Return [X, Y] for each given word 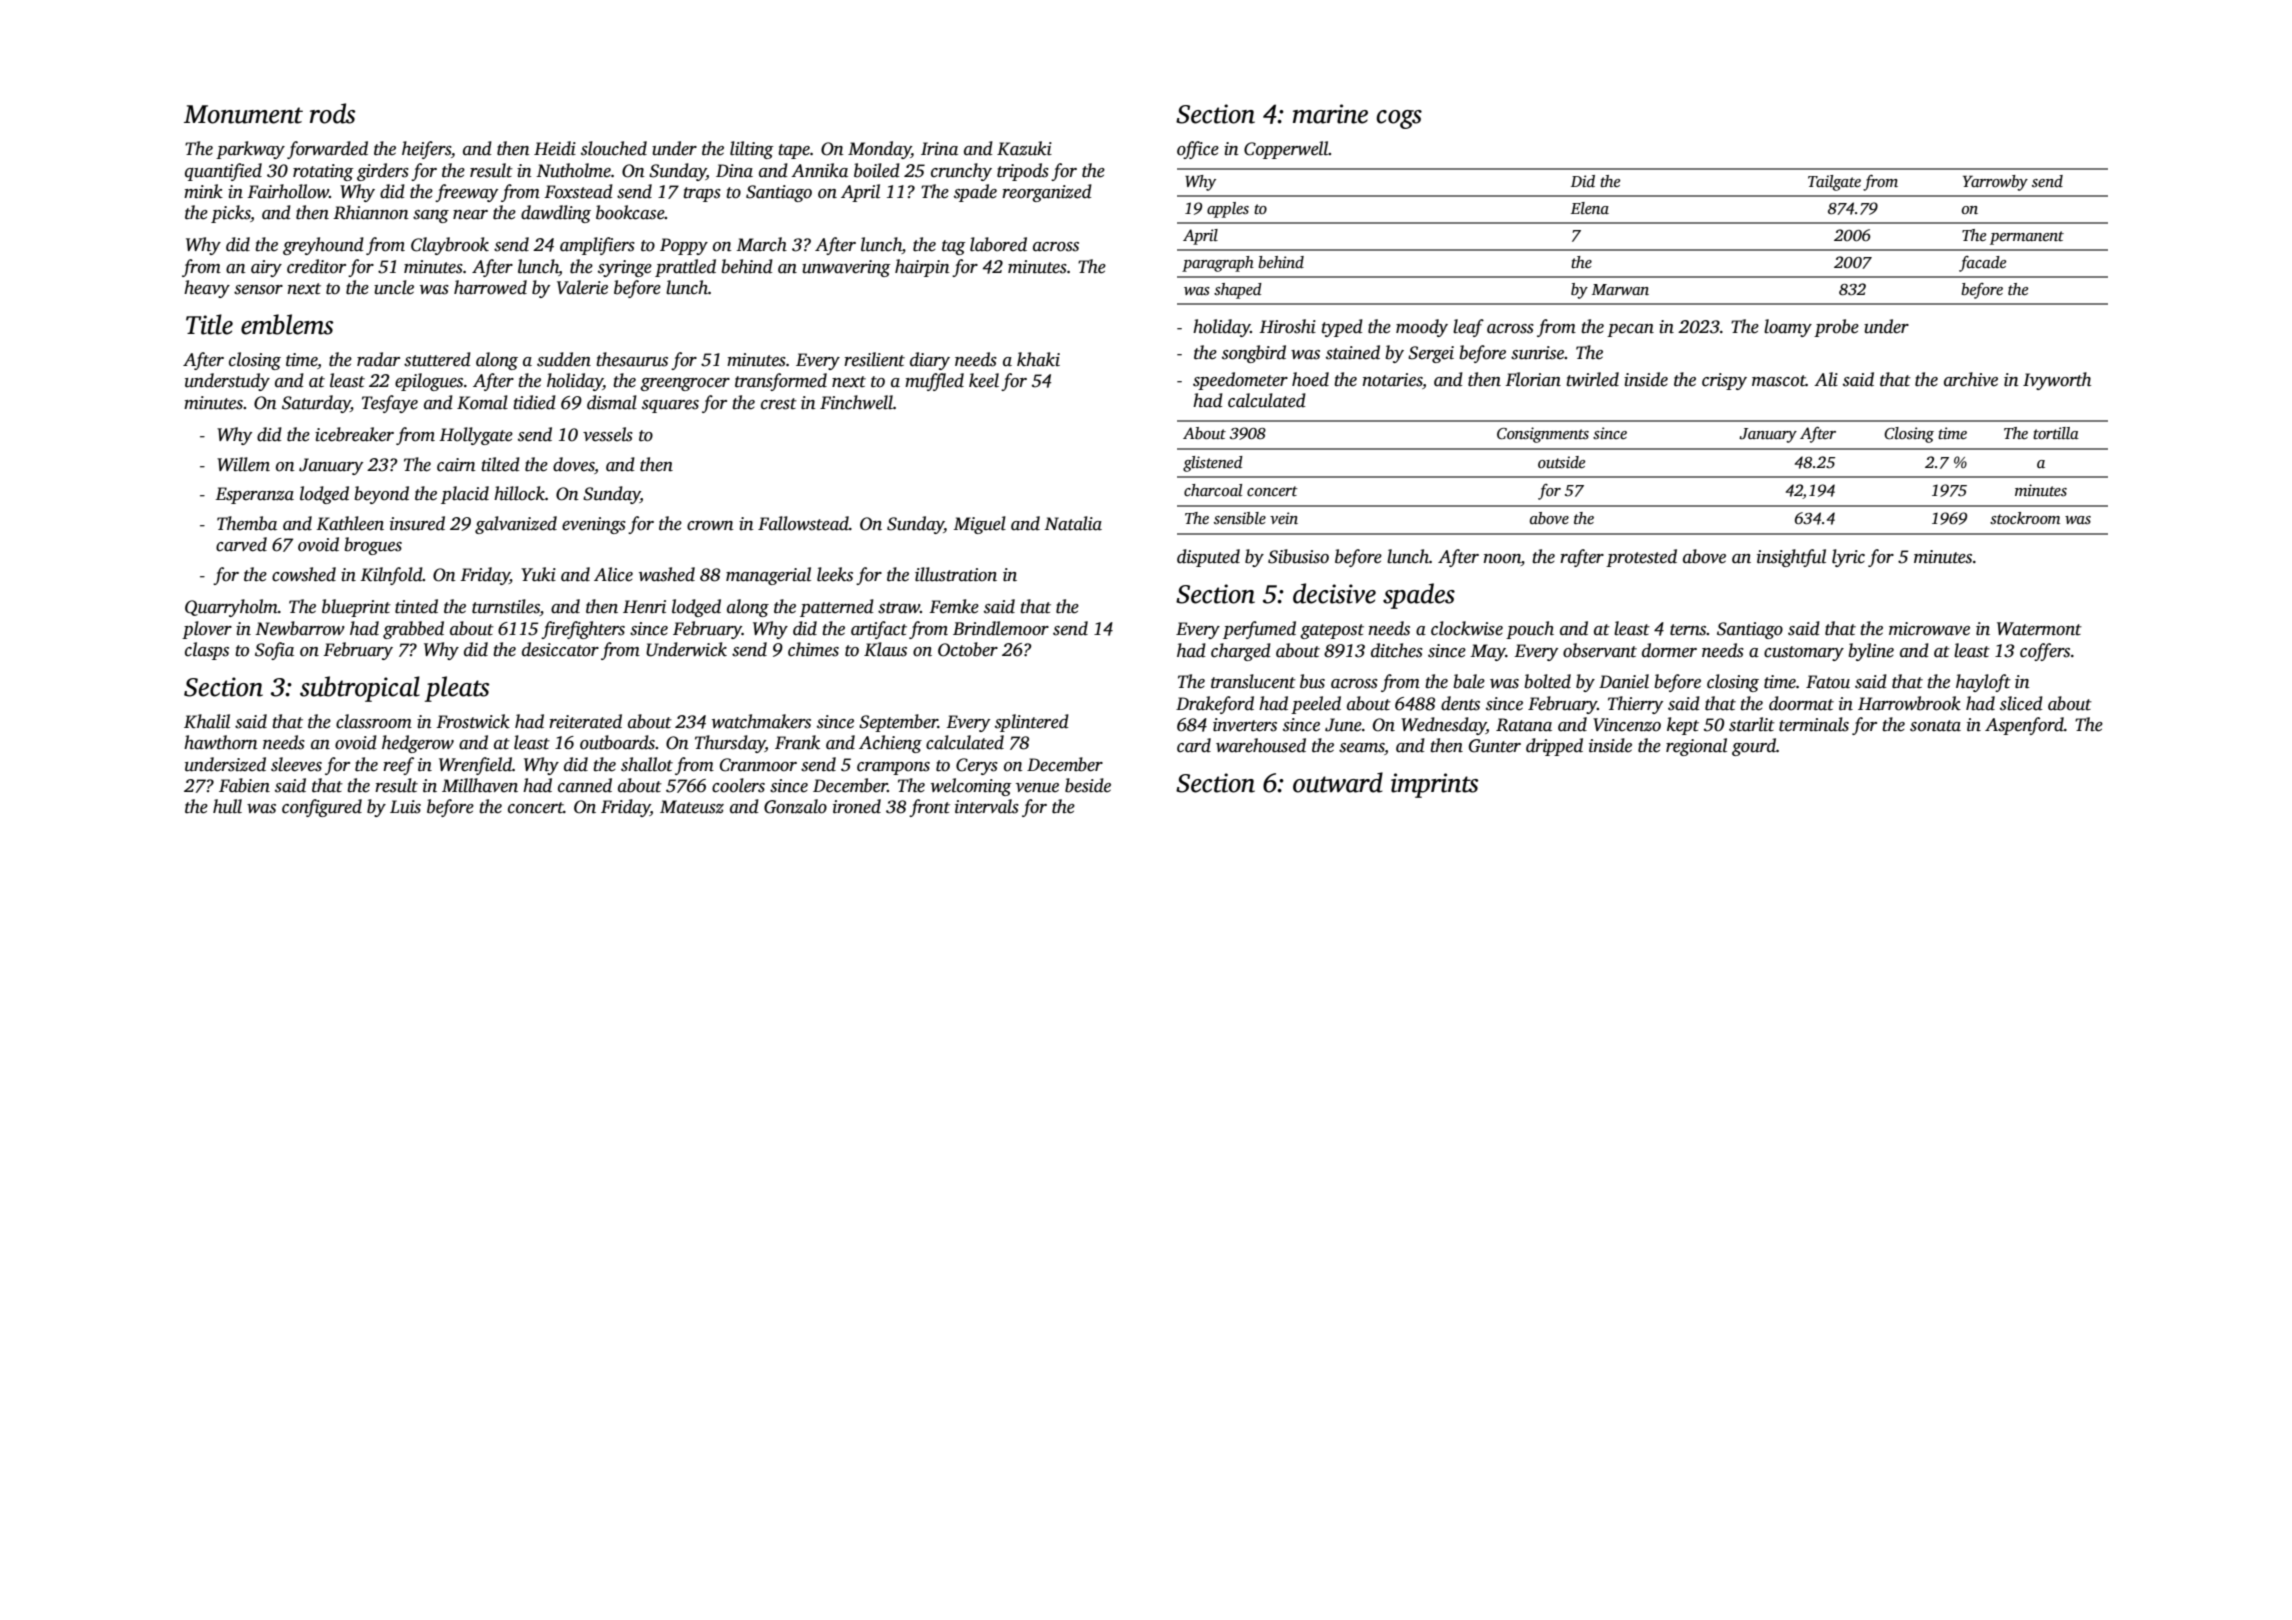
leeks [835, 574]
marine [1330, 114]
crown [710, 526]
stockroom [2025, 518]
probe [1836, 328]
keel [984, 380]
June [1343, 725]
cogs [1399, 119]
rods [332, 113]
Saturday [316, 404]
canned [585, 785]
